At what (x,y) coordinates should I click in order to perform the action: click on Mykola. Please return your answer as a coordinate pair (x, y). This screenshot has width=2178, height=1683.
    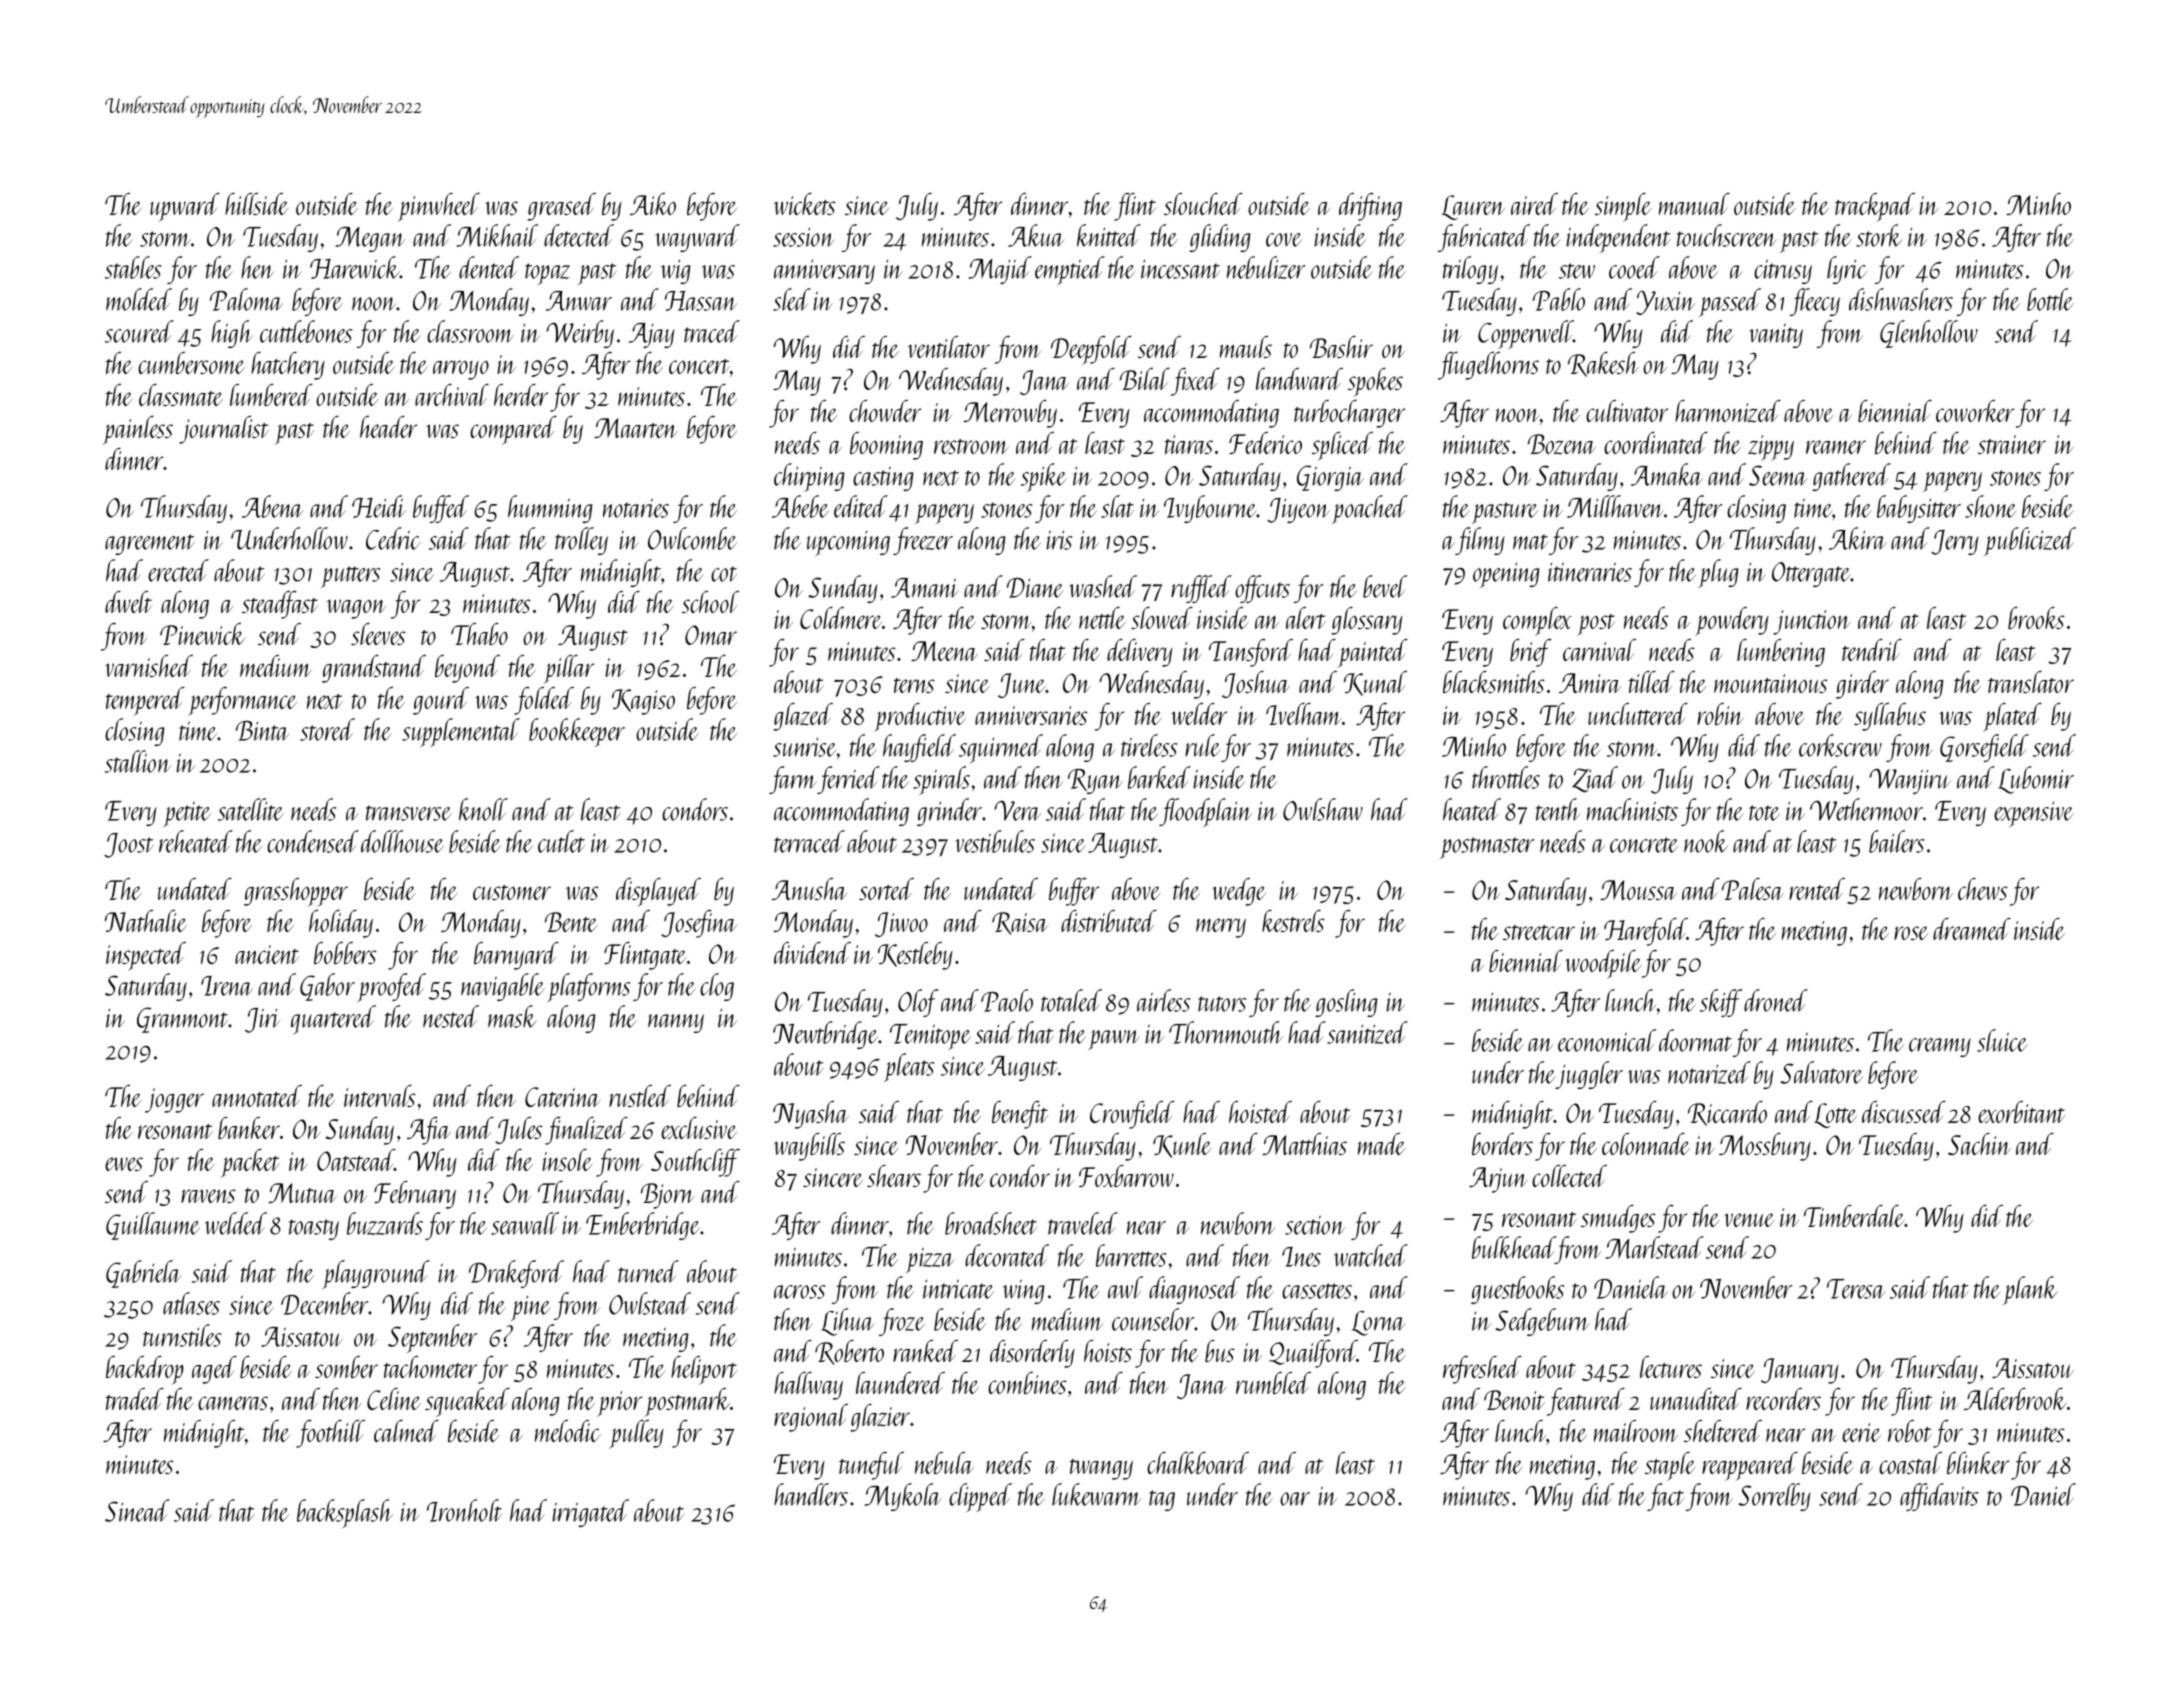
    Looking at the image, I should click on (903, 1497).
